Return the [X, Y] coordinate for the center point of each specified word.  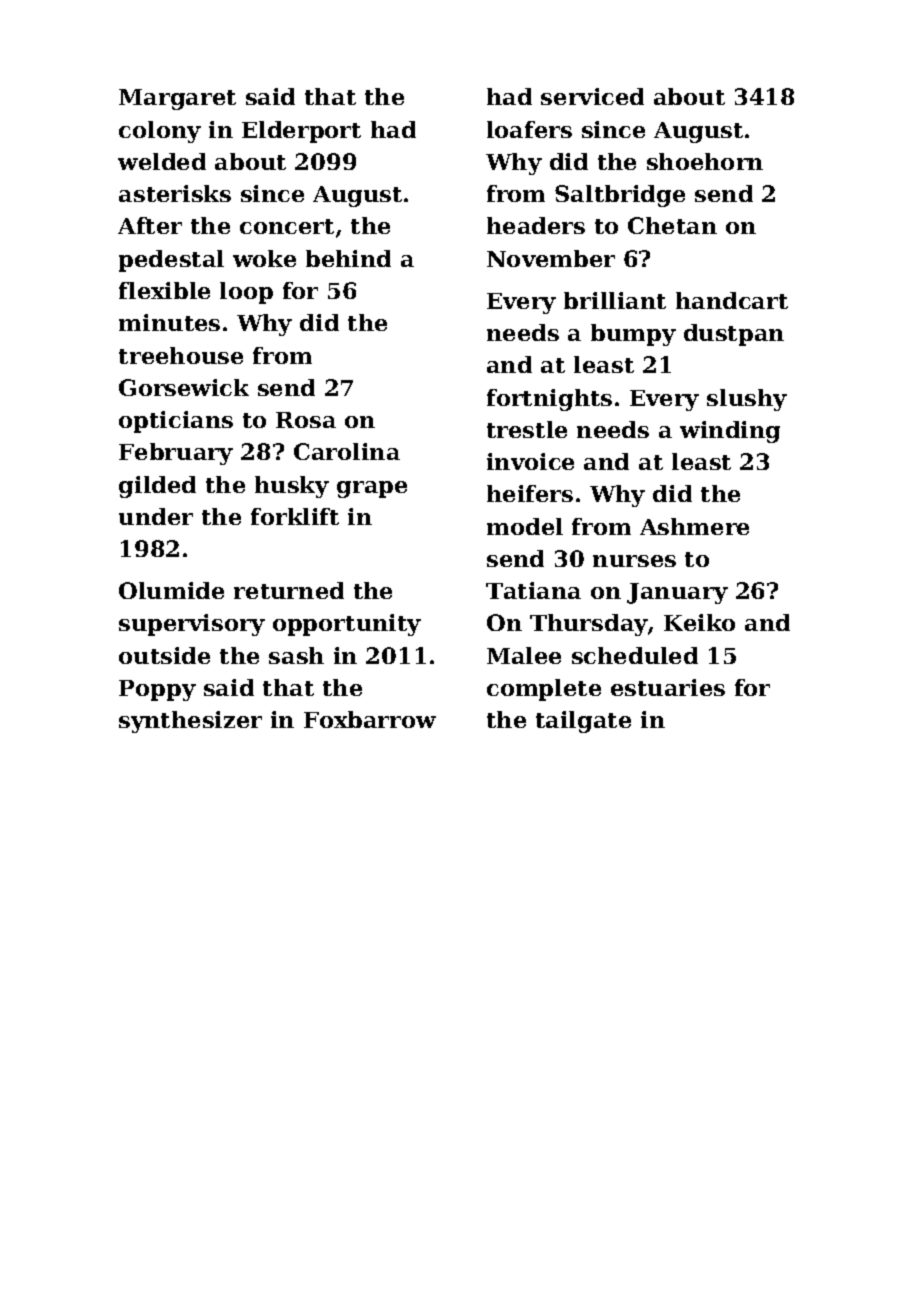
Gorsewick [184, 387]
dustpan [734, 335]
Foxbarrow [370, 719]
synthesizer [190, 722]
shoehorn [705, 161]
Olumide [171, 590]
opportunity [347, 625]
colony [160, 132]
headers [536, 225]
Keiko [699, 622]
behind [348, 258]
